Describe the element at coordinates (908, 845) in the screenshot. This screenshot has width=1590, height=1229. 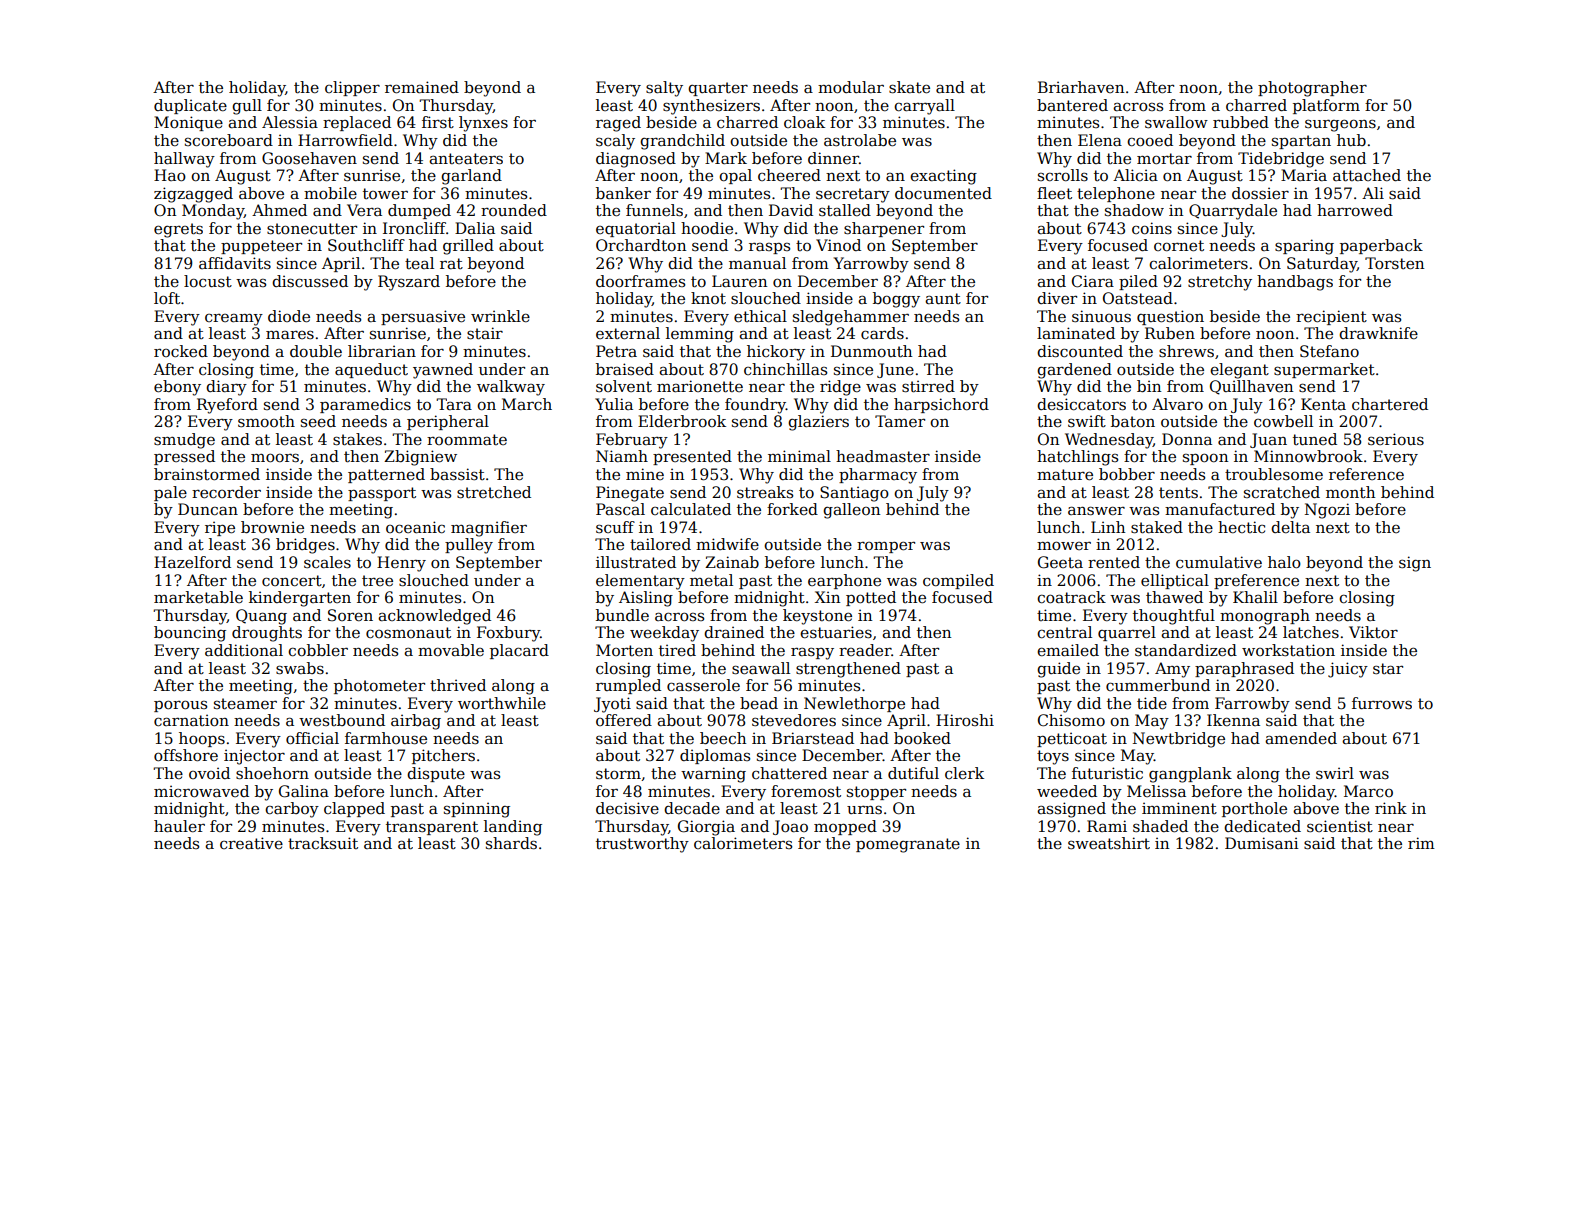
I see `pomegranate` at that location.
